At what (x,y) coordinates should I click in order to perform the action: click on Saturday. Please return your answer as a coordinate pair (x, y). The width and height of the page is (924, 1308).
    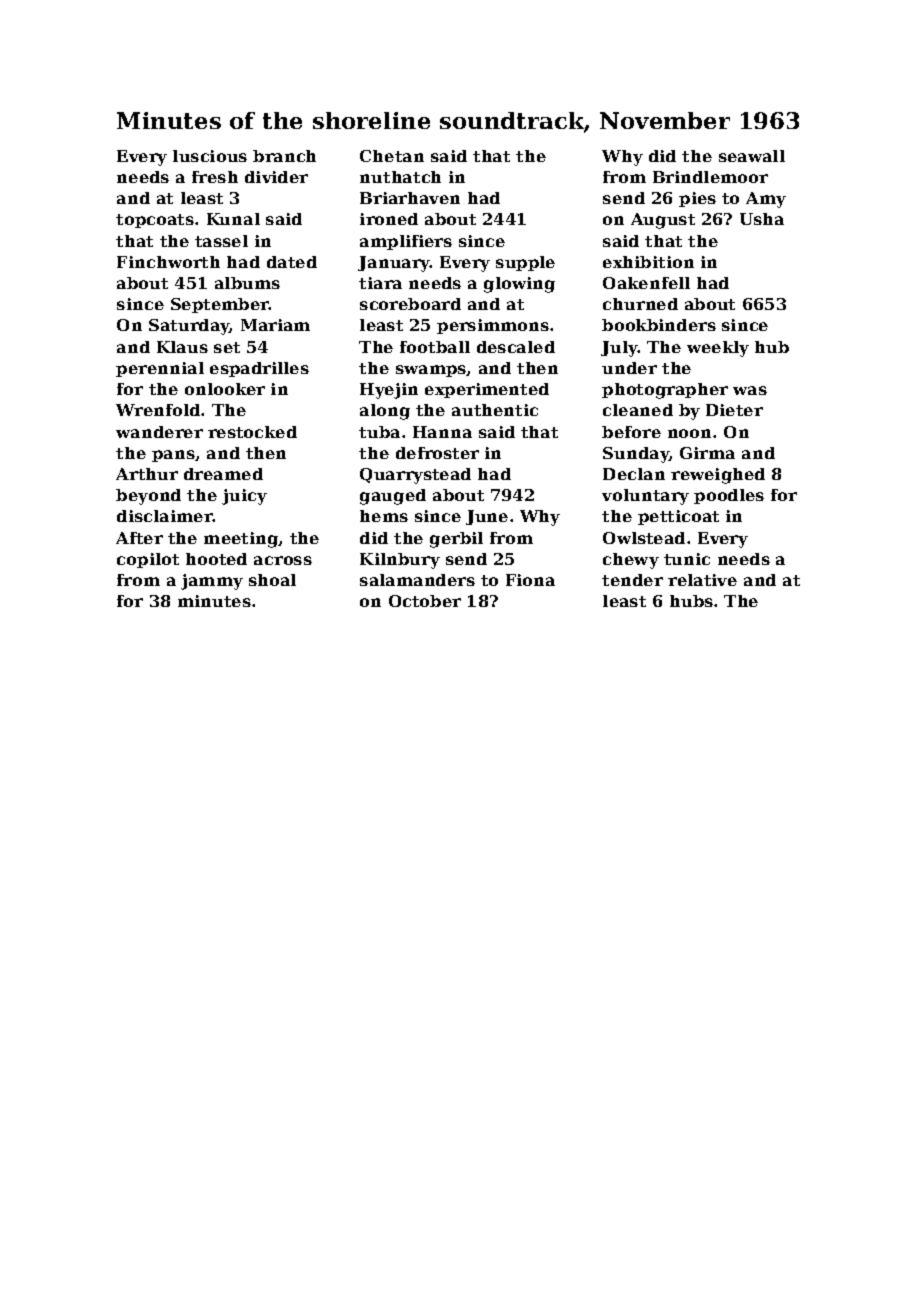
    Looking at the image, I should click on (189, 327).
